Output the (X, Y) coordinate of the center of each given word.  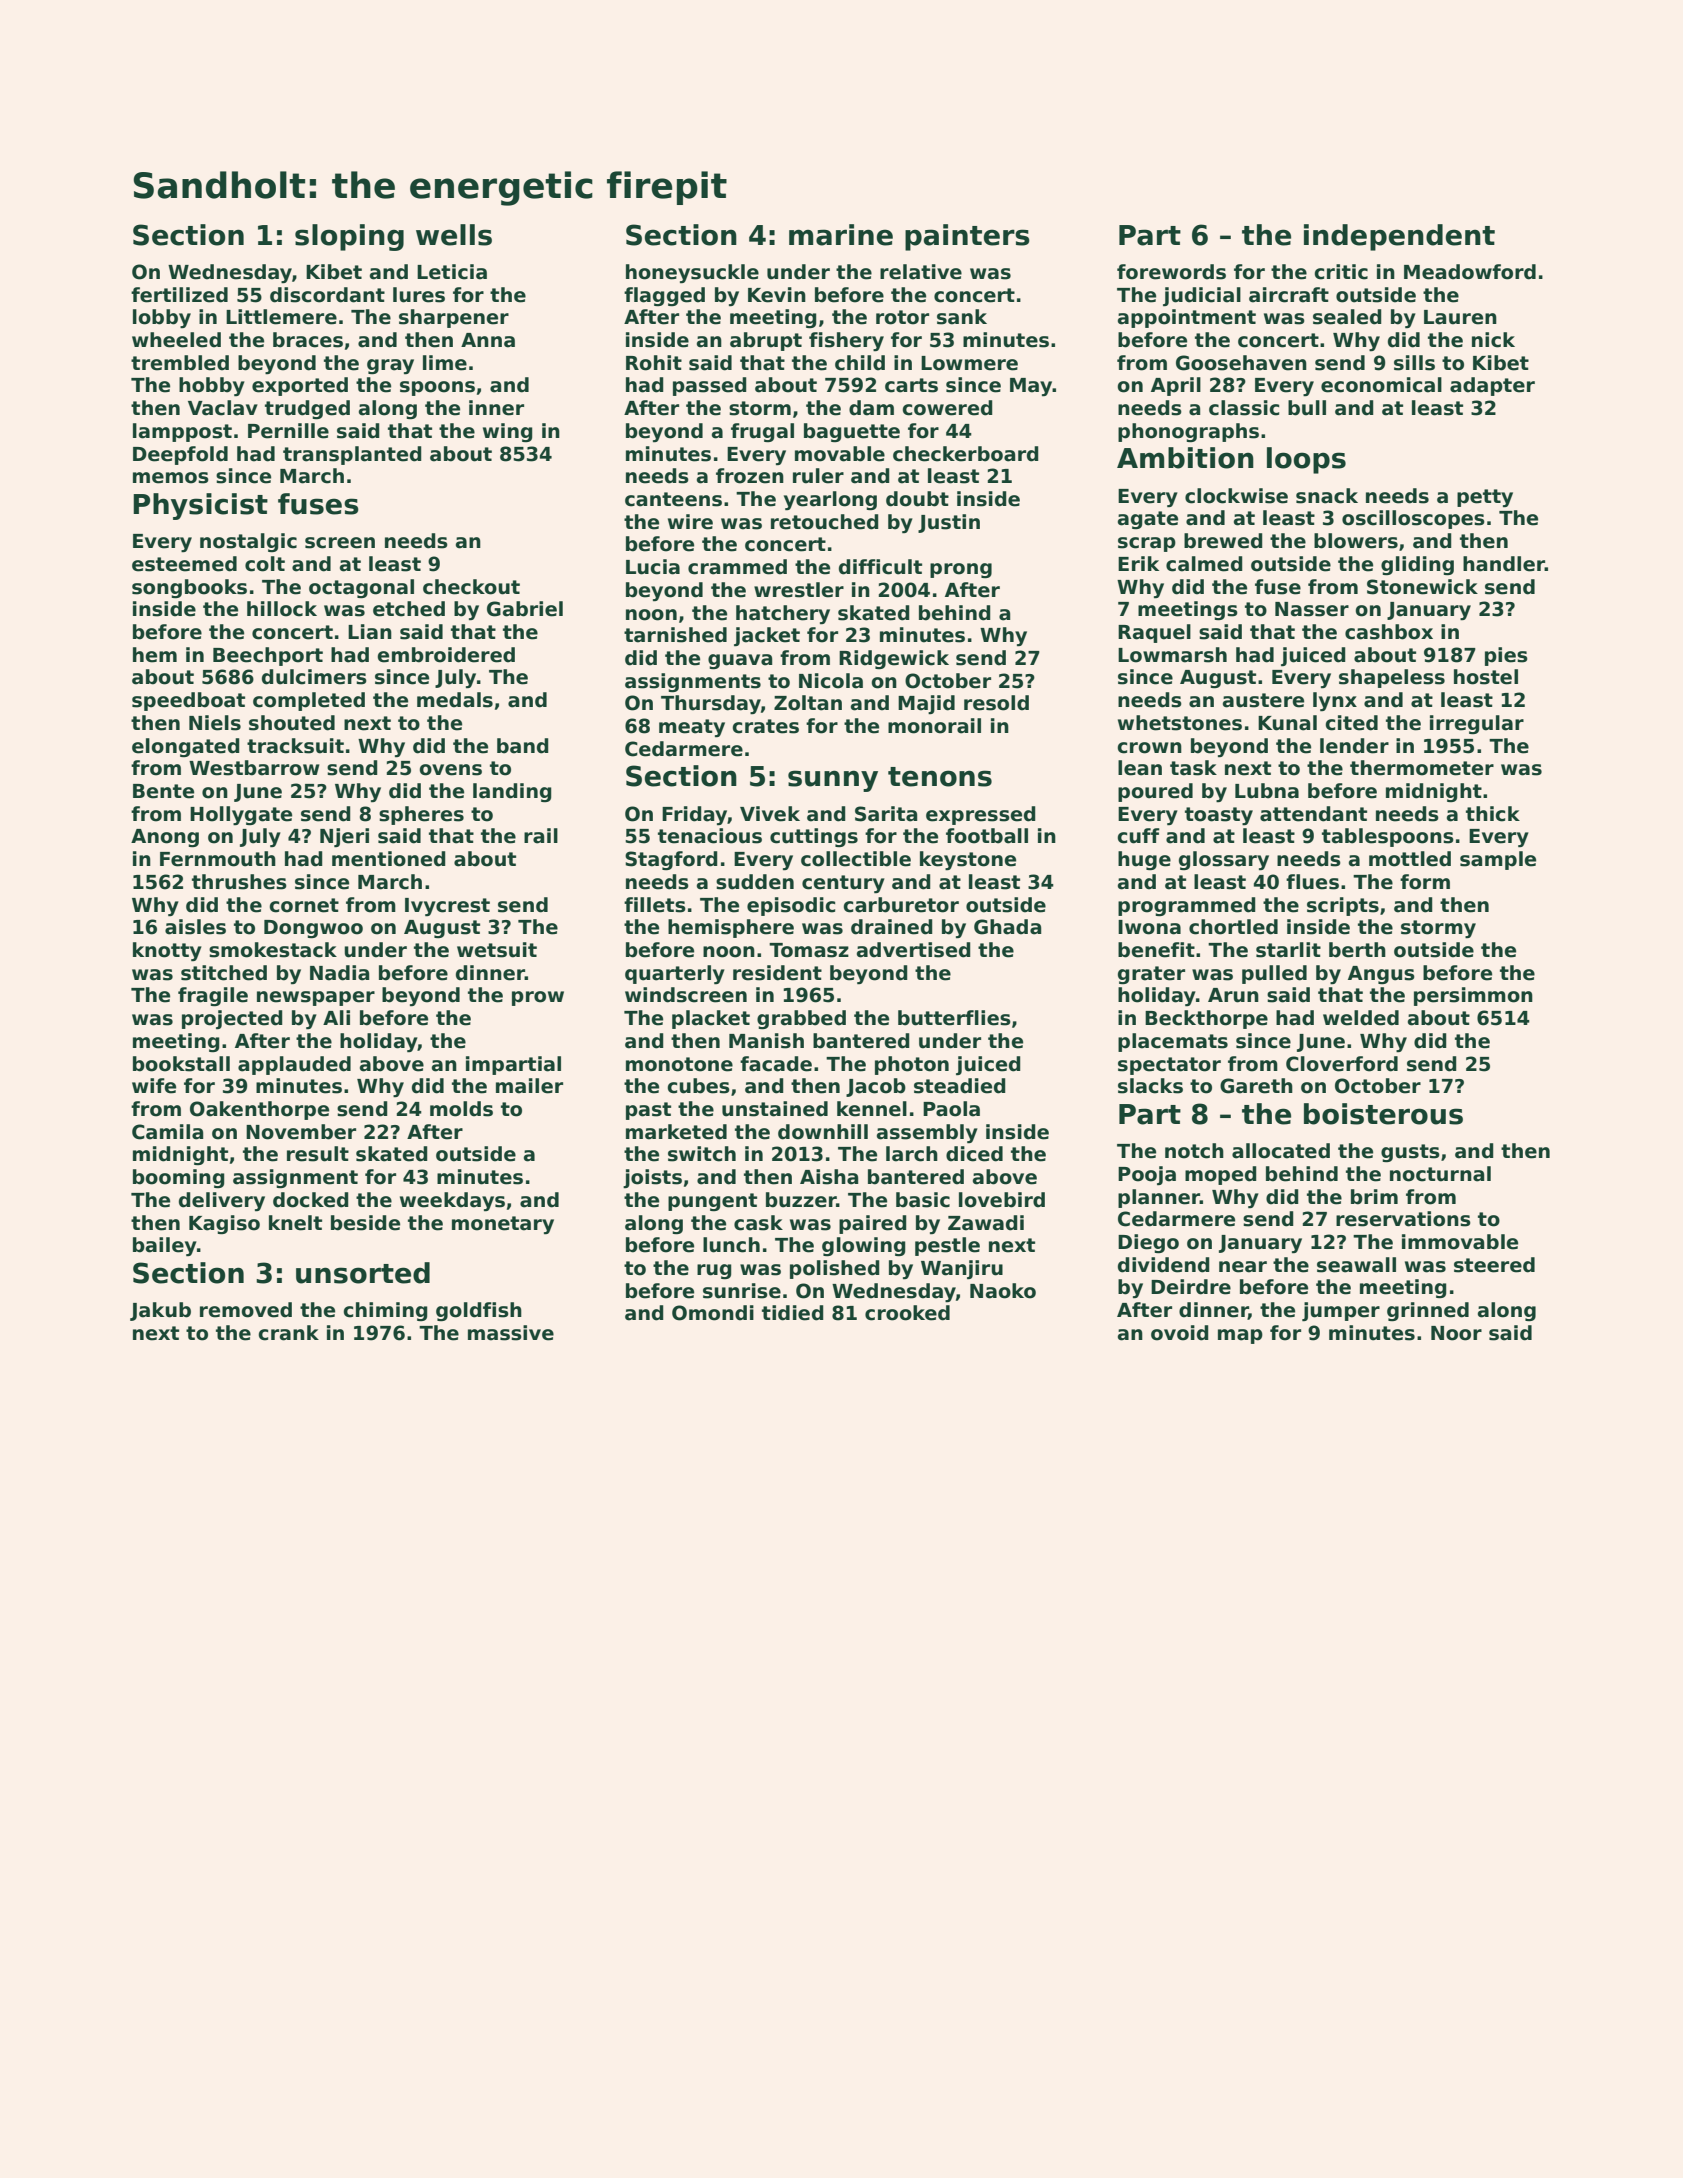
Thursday (711, 704)
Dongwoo (313, 929)
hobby (212, 387)
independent (1399, 237)
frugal (762, 432)
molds (461, 1109)
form (1425, 882)
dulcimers (314, 677)
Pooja (1147, 1175)
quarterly (675, 975)
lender (1354, 746)
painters (967, 237)
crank (289, 1333)
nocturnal (1440, 1174)
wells (454, 235)
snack (1327, 496)
